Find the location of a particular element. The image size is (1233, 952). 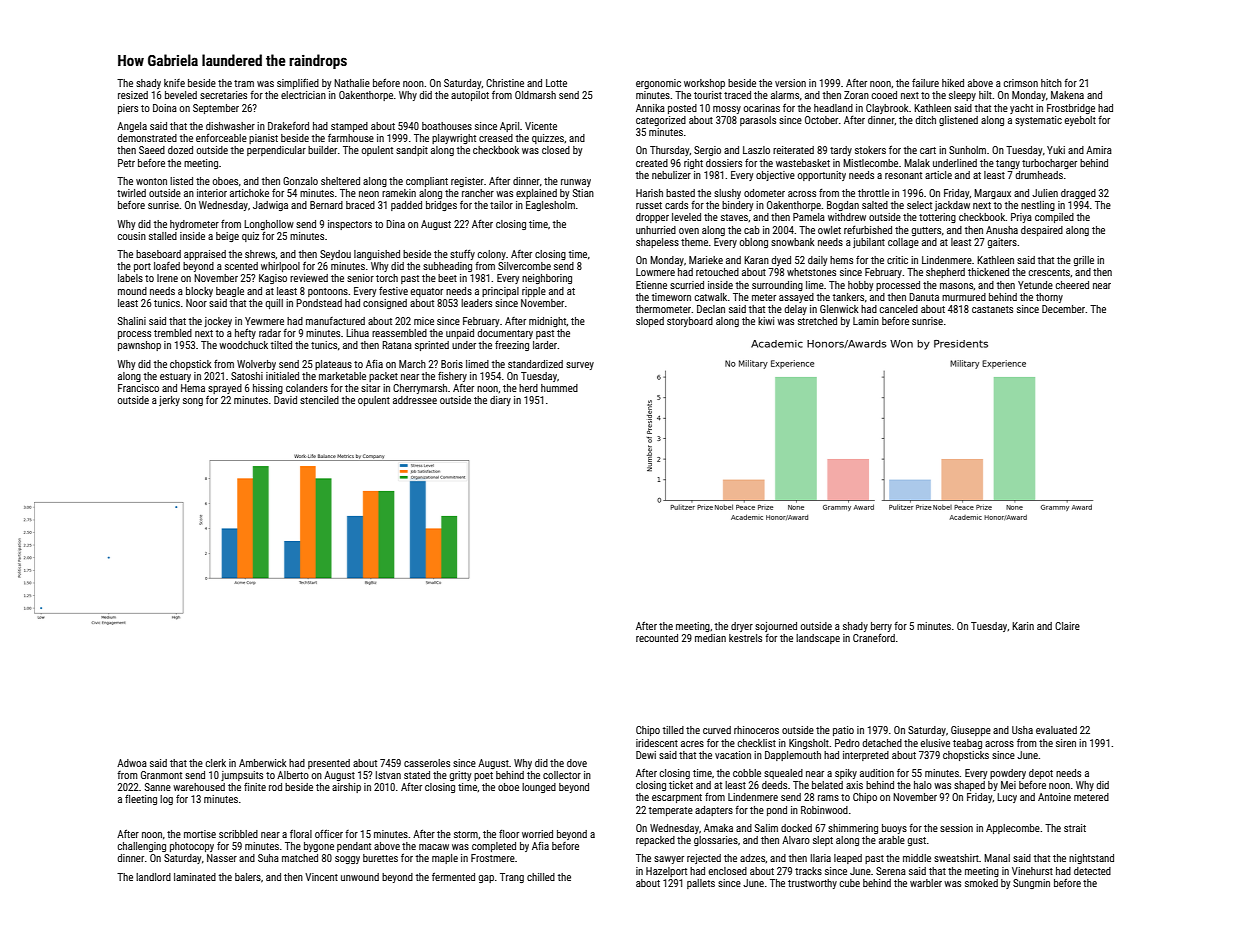

siren is located at coordinates (1066, 743).
